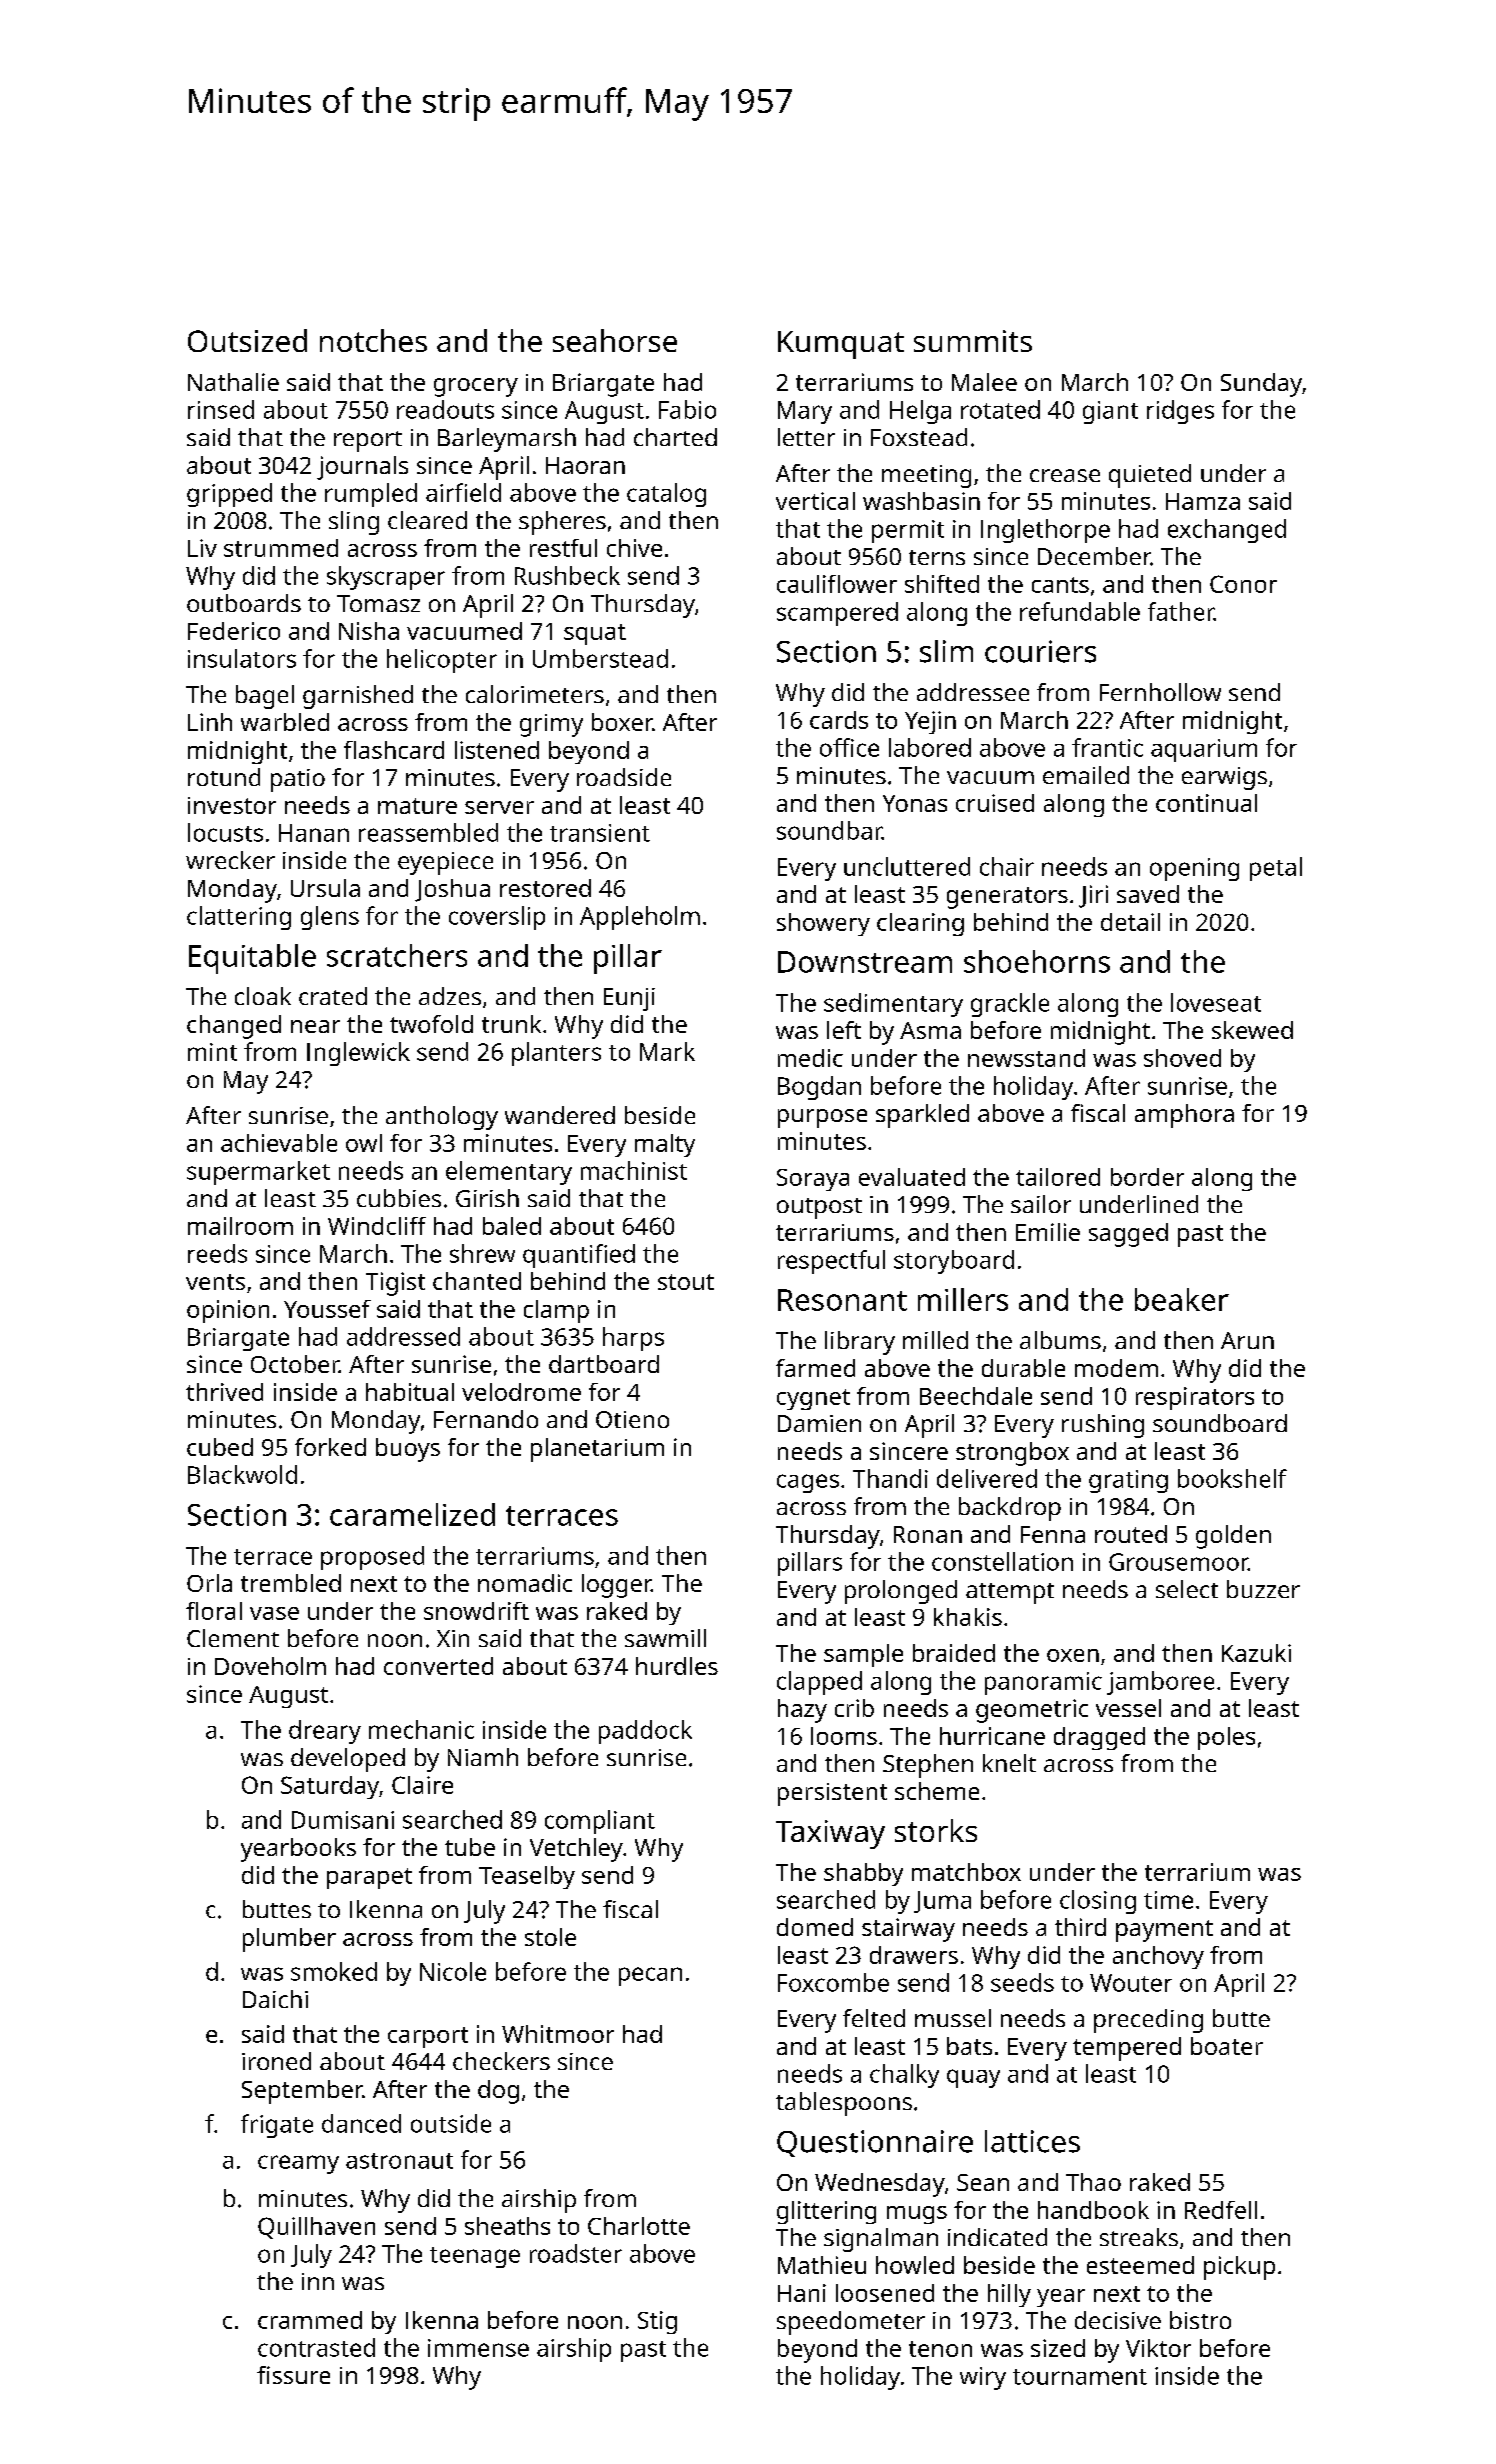  What do you see at coordinates (1110, 412) in the screenshot?
I see `giant` at bounding box center [1110, 412].
